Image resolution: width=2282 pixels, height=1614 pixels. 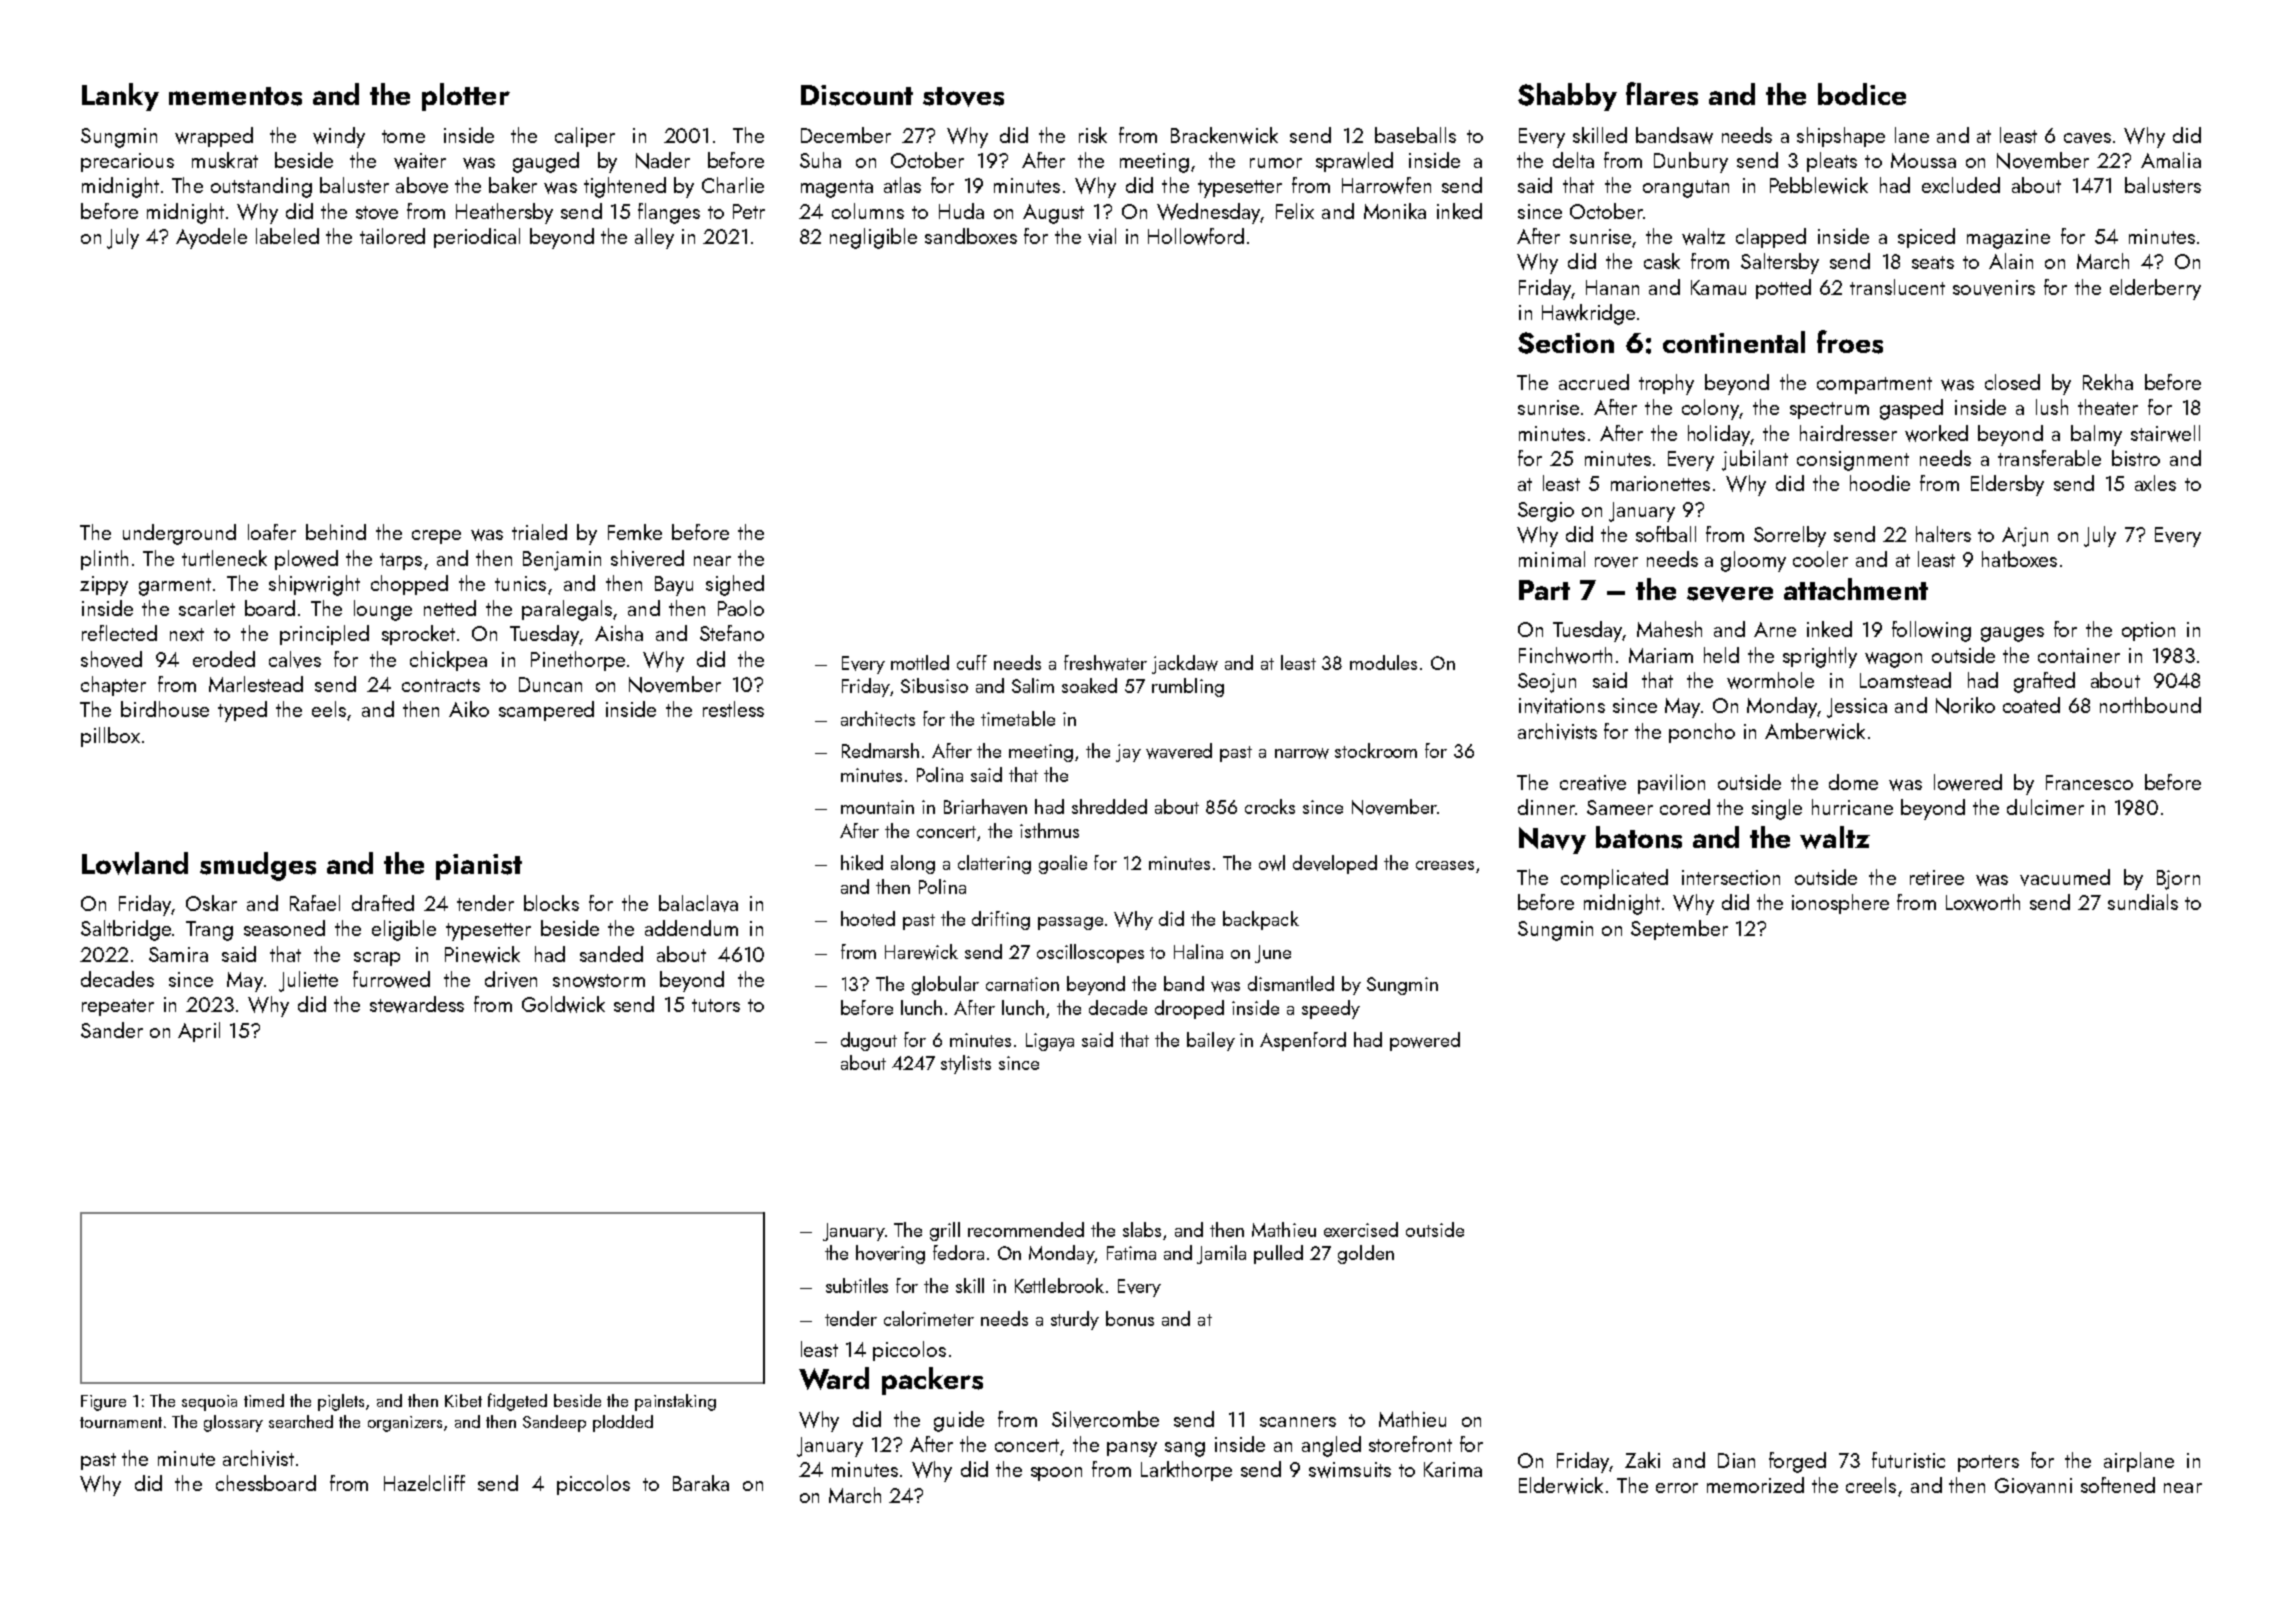 I want to click on bodice, so click(x=1862, y=94).
